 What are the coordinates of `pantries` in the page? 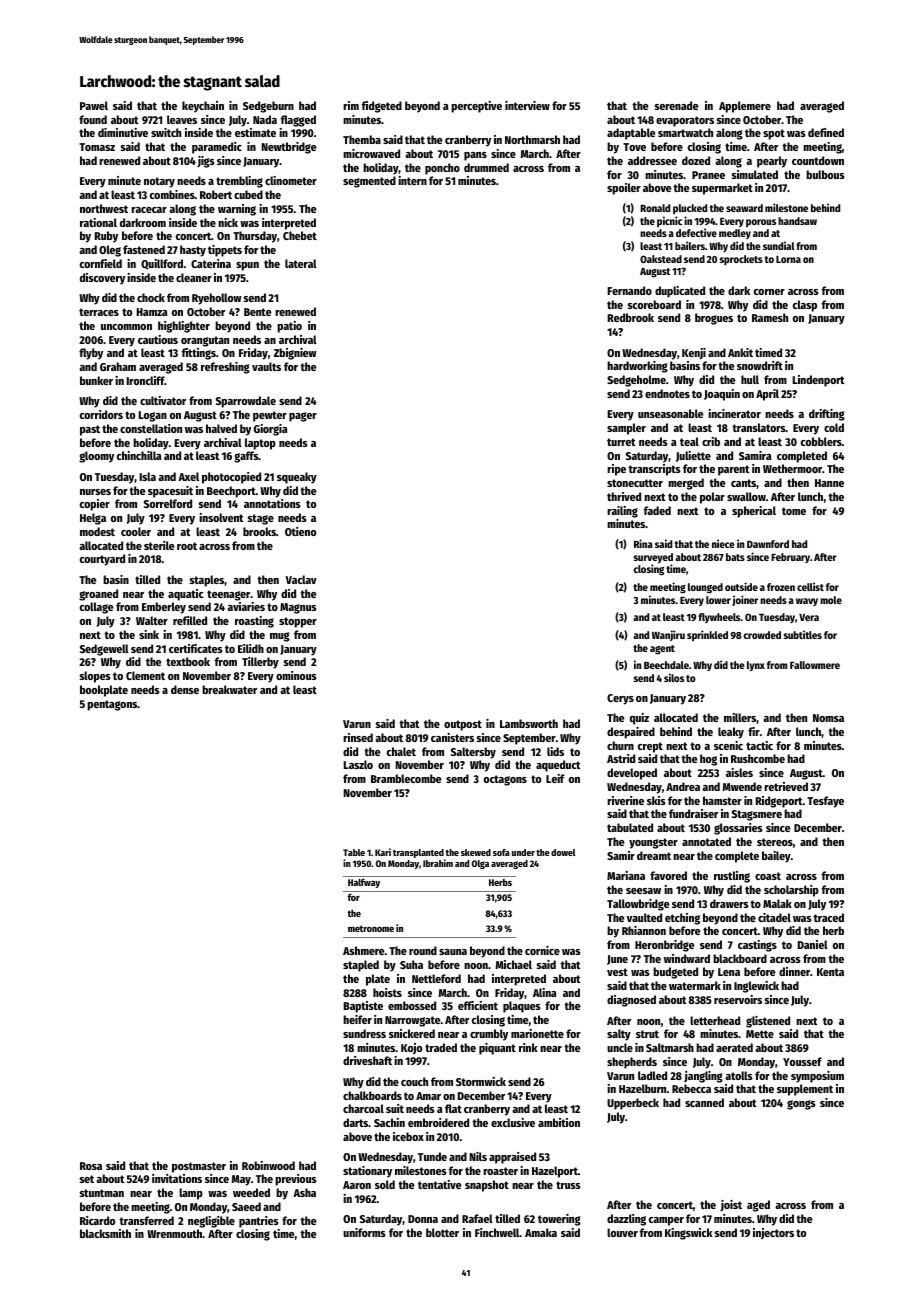 It's located at (259, 1222).
